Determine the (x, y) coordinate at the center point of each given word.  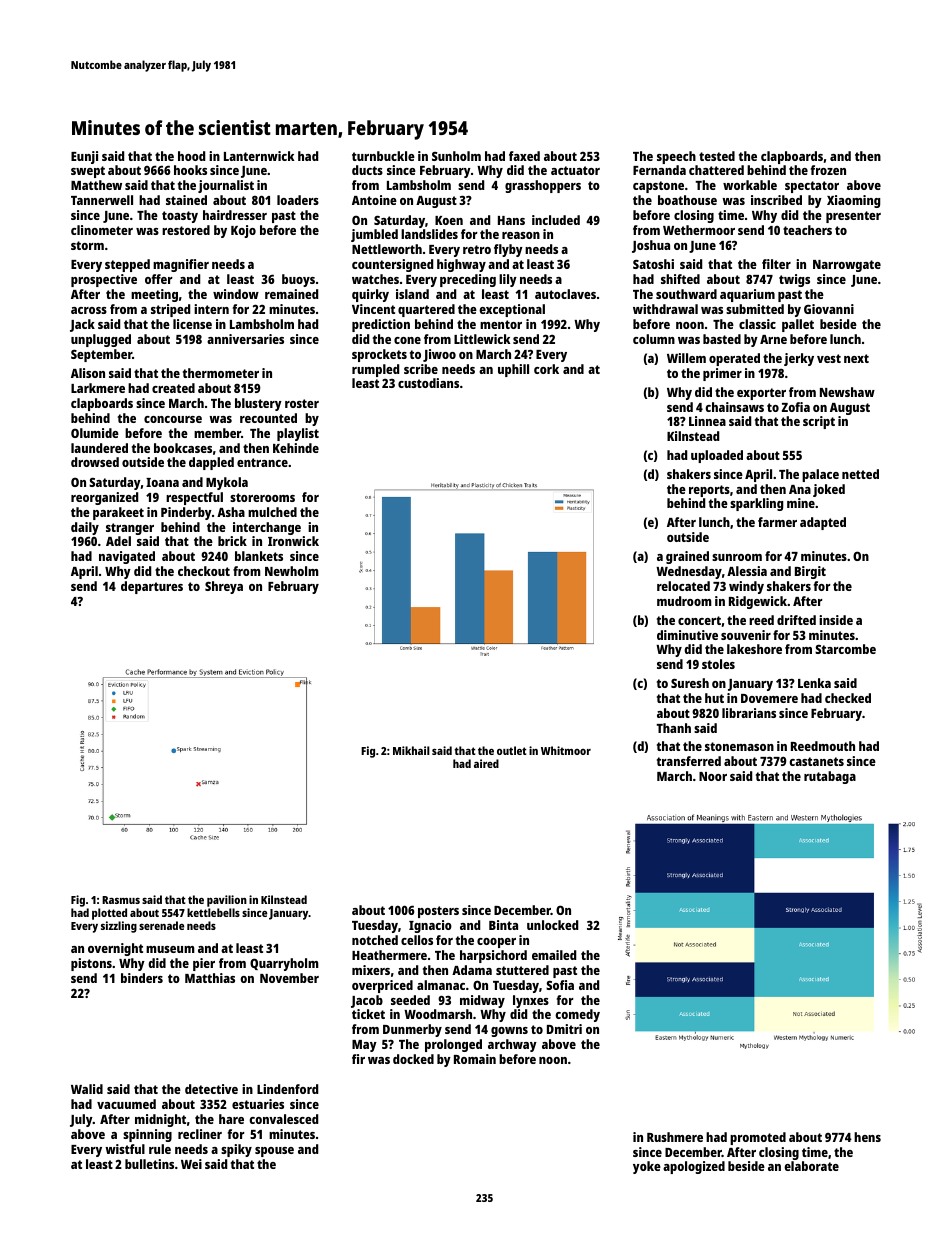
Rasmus (121, 900)
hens (867, 1137)
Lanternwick (259, 156)
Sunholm (456, 156)
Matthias (210, 978)
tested (717, 156)
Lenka (814, 683)
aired (486, 763)
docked (413, 1059)
